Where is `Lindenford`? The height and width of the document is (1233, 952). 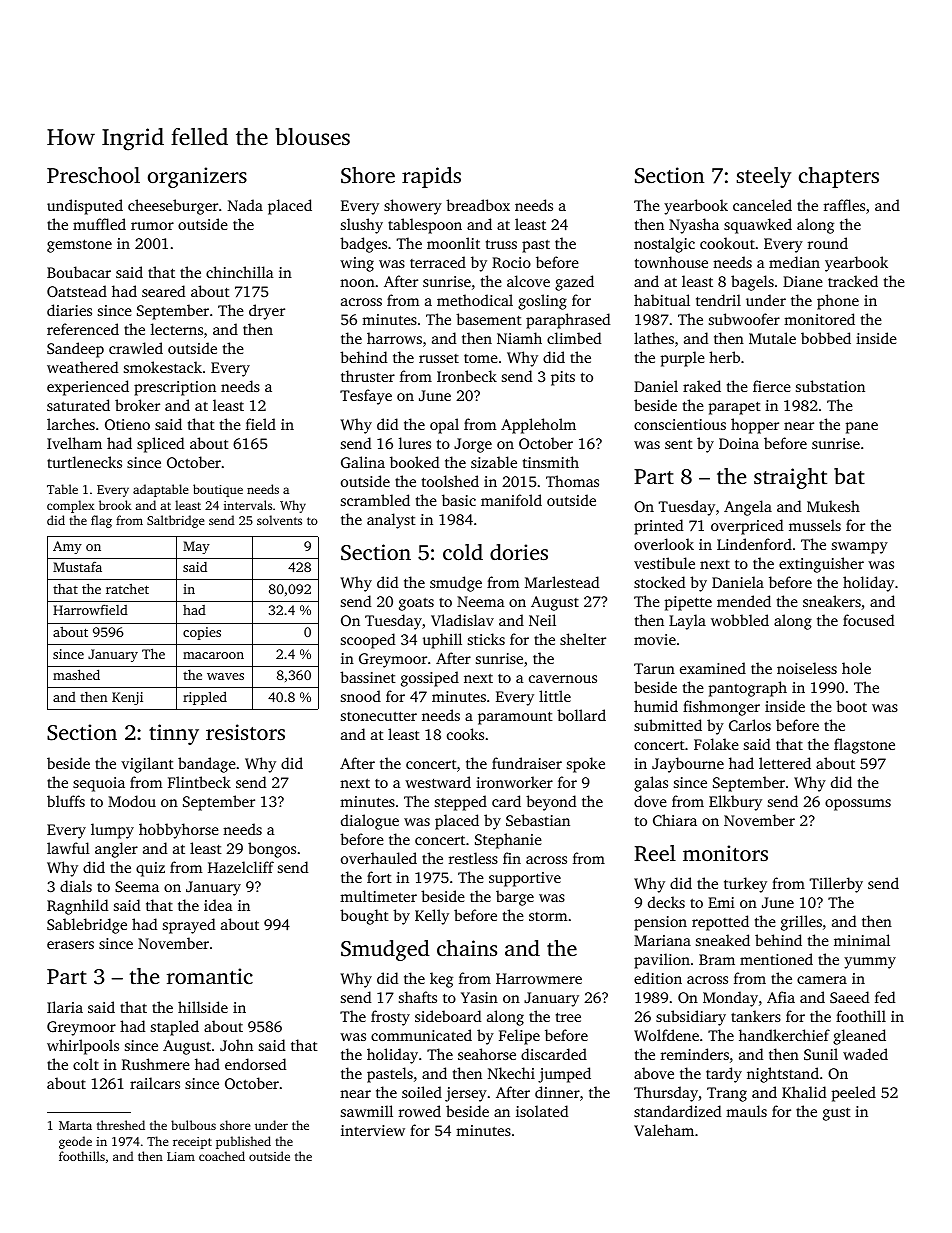 Lindenford is located at coordinates (754, 544).
